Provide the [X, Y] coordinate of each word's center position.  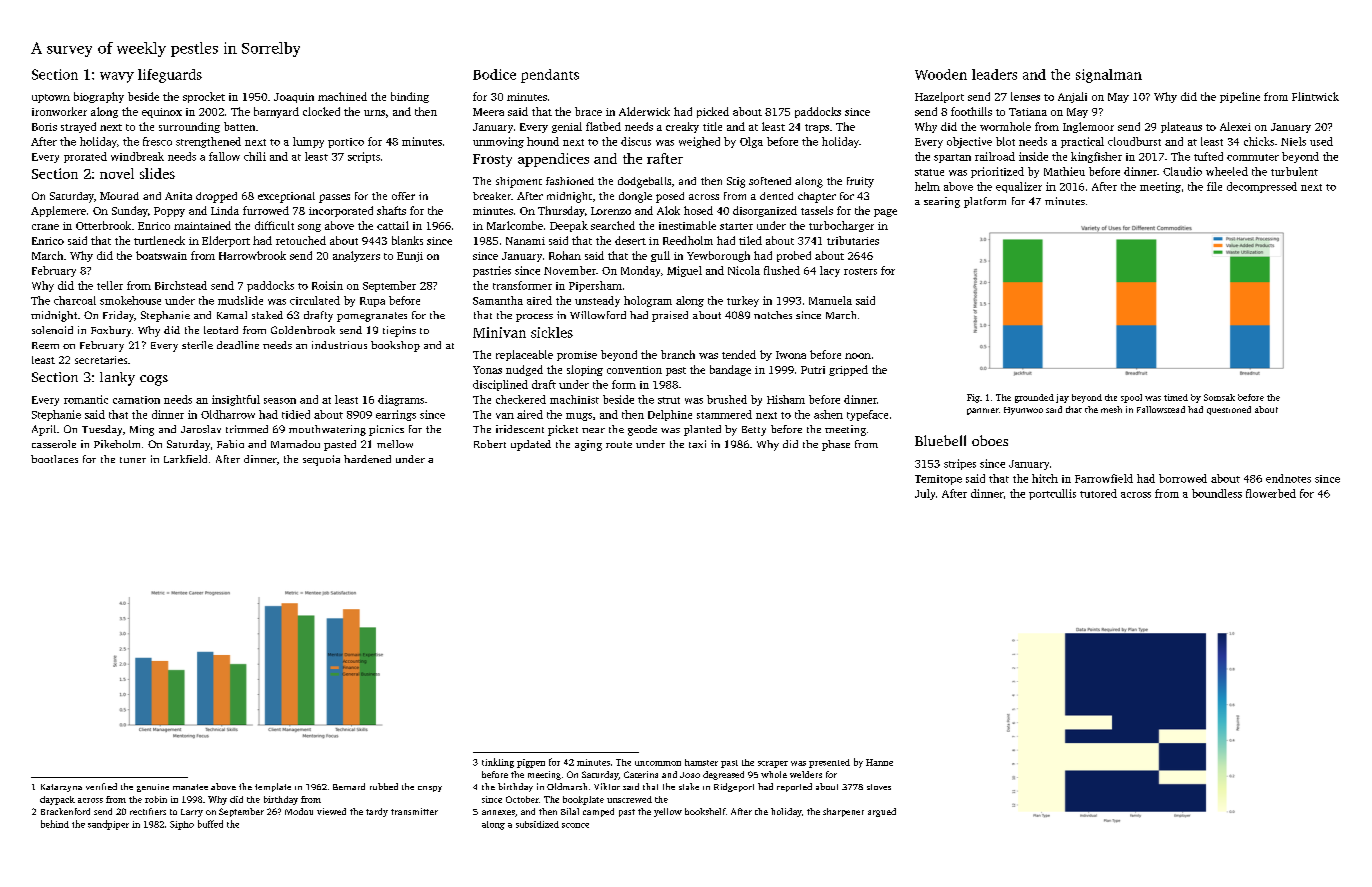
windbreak [137, 156]
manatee [190, 787]
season [280, 401]
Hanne [879, 762]
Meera [488, 112]
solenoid [52, 330]
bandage [730, 370]
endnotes [1288, 478]
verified [101, 786]
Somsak [1219, 397]
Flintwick [1315, 96]
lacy [830, 271]
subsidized [537, 824]
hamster [701, 762]
